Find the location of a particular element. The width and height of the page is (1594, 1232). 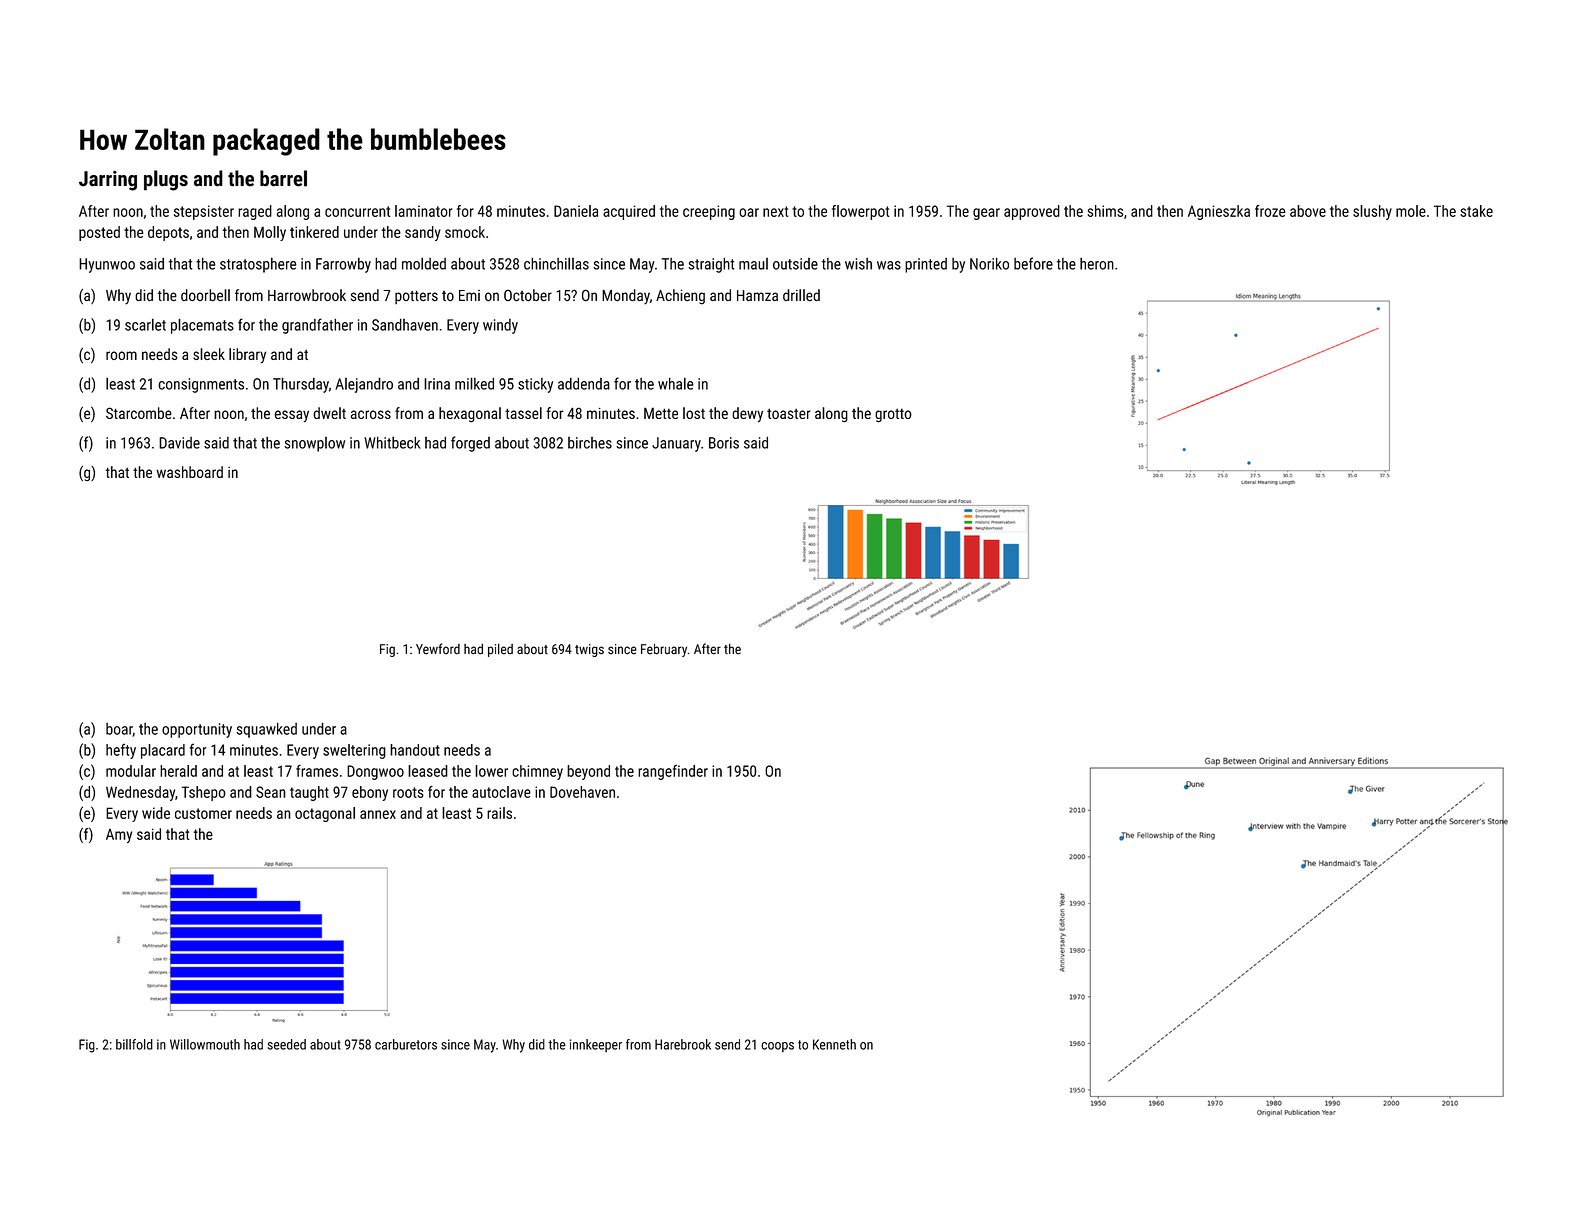

wide is located at coordinates (156, 813).
